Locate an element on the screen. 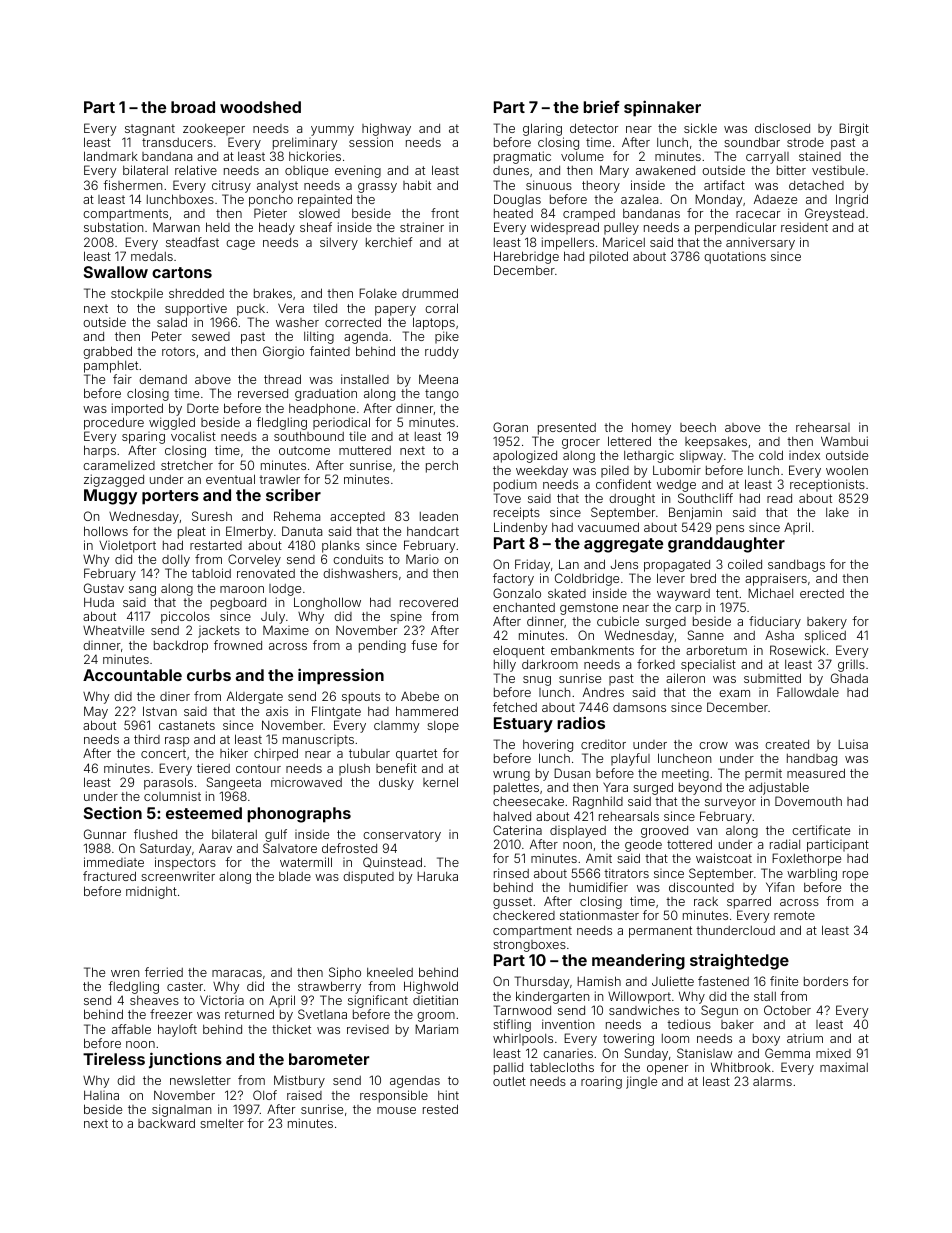 The width and height of the screenshot is (952, 1233). pamphlet is located at coordinates (111, 367).
